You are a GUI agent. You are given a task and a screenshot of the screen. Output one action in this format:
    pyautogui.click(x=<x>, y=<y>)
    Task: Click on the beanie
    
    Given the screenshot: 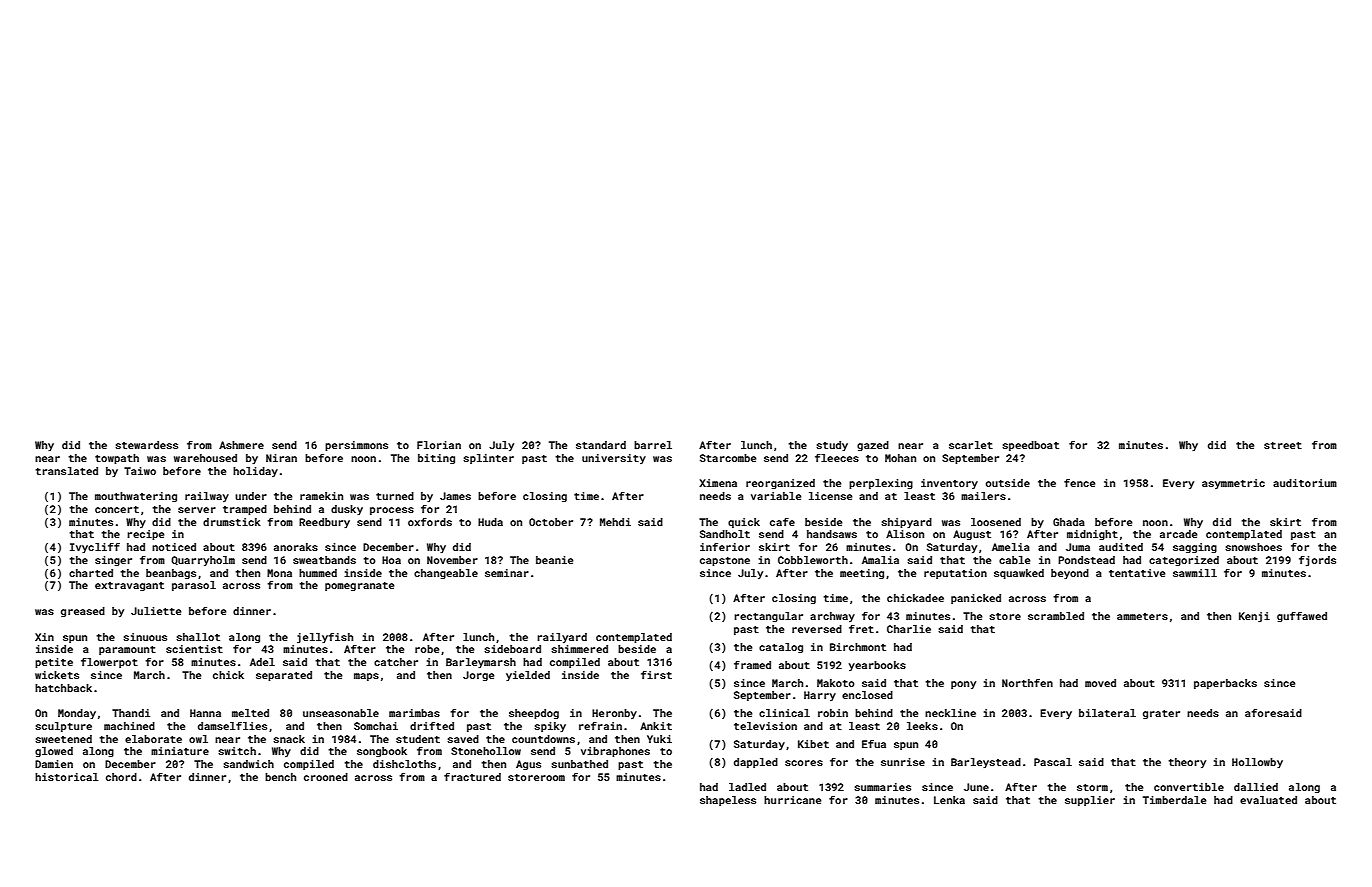 What is the action you would take?
    pyautogui.click(x=554, y=560)
